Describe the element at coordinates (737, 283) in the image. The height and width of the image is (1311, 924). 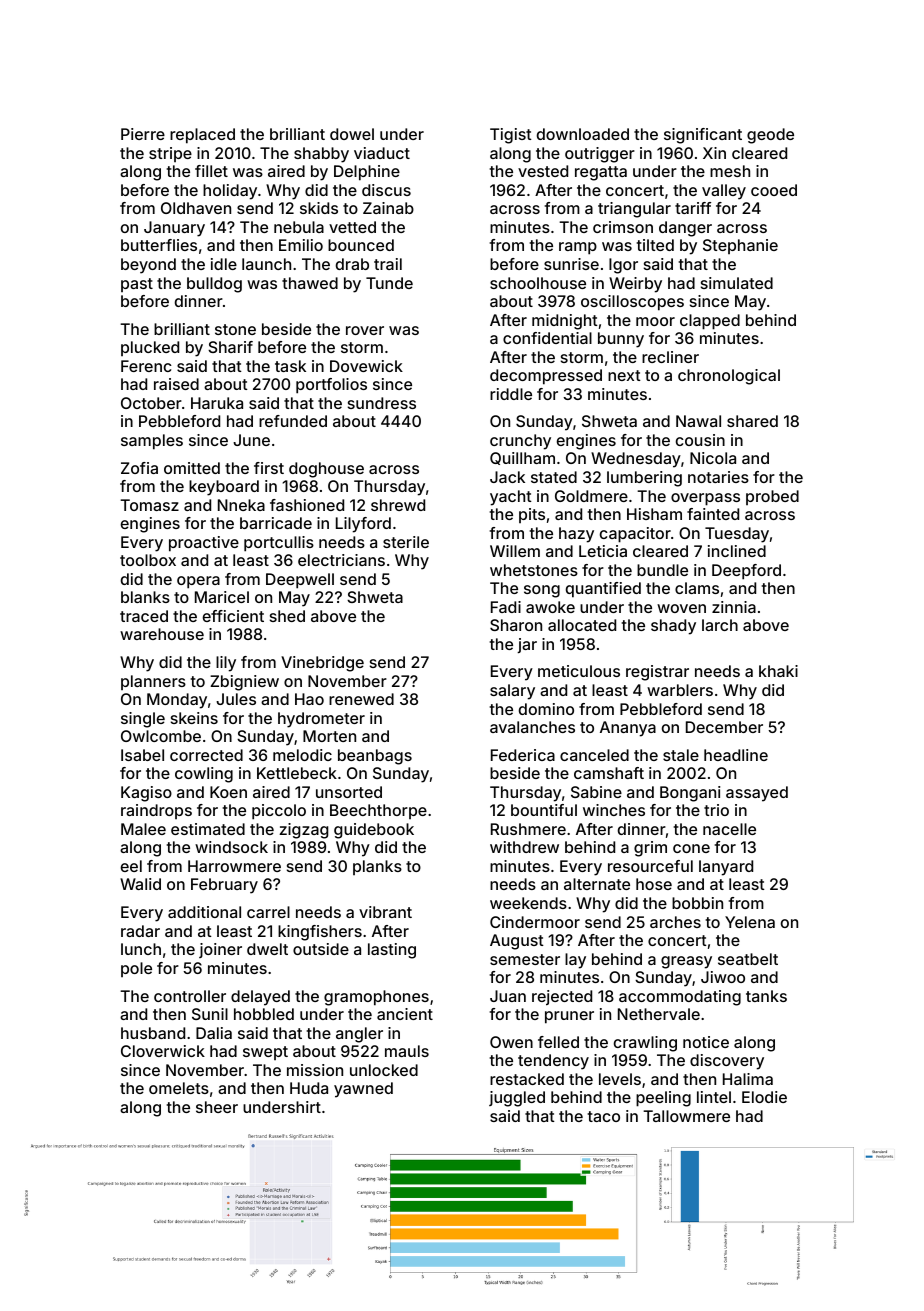
I see `simulated` at that location.
